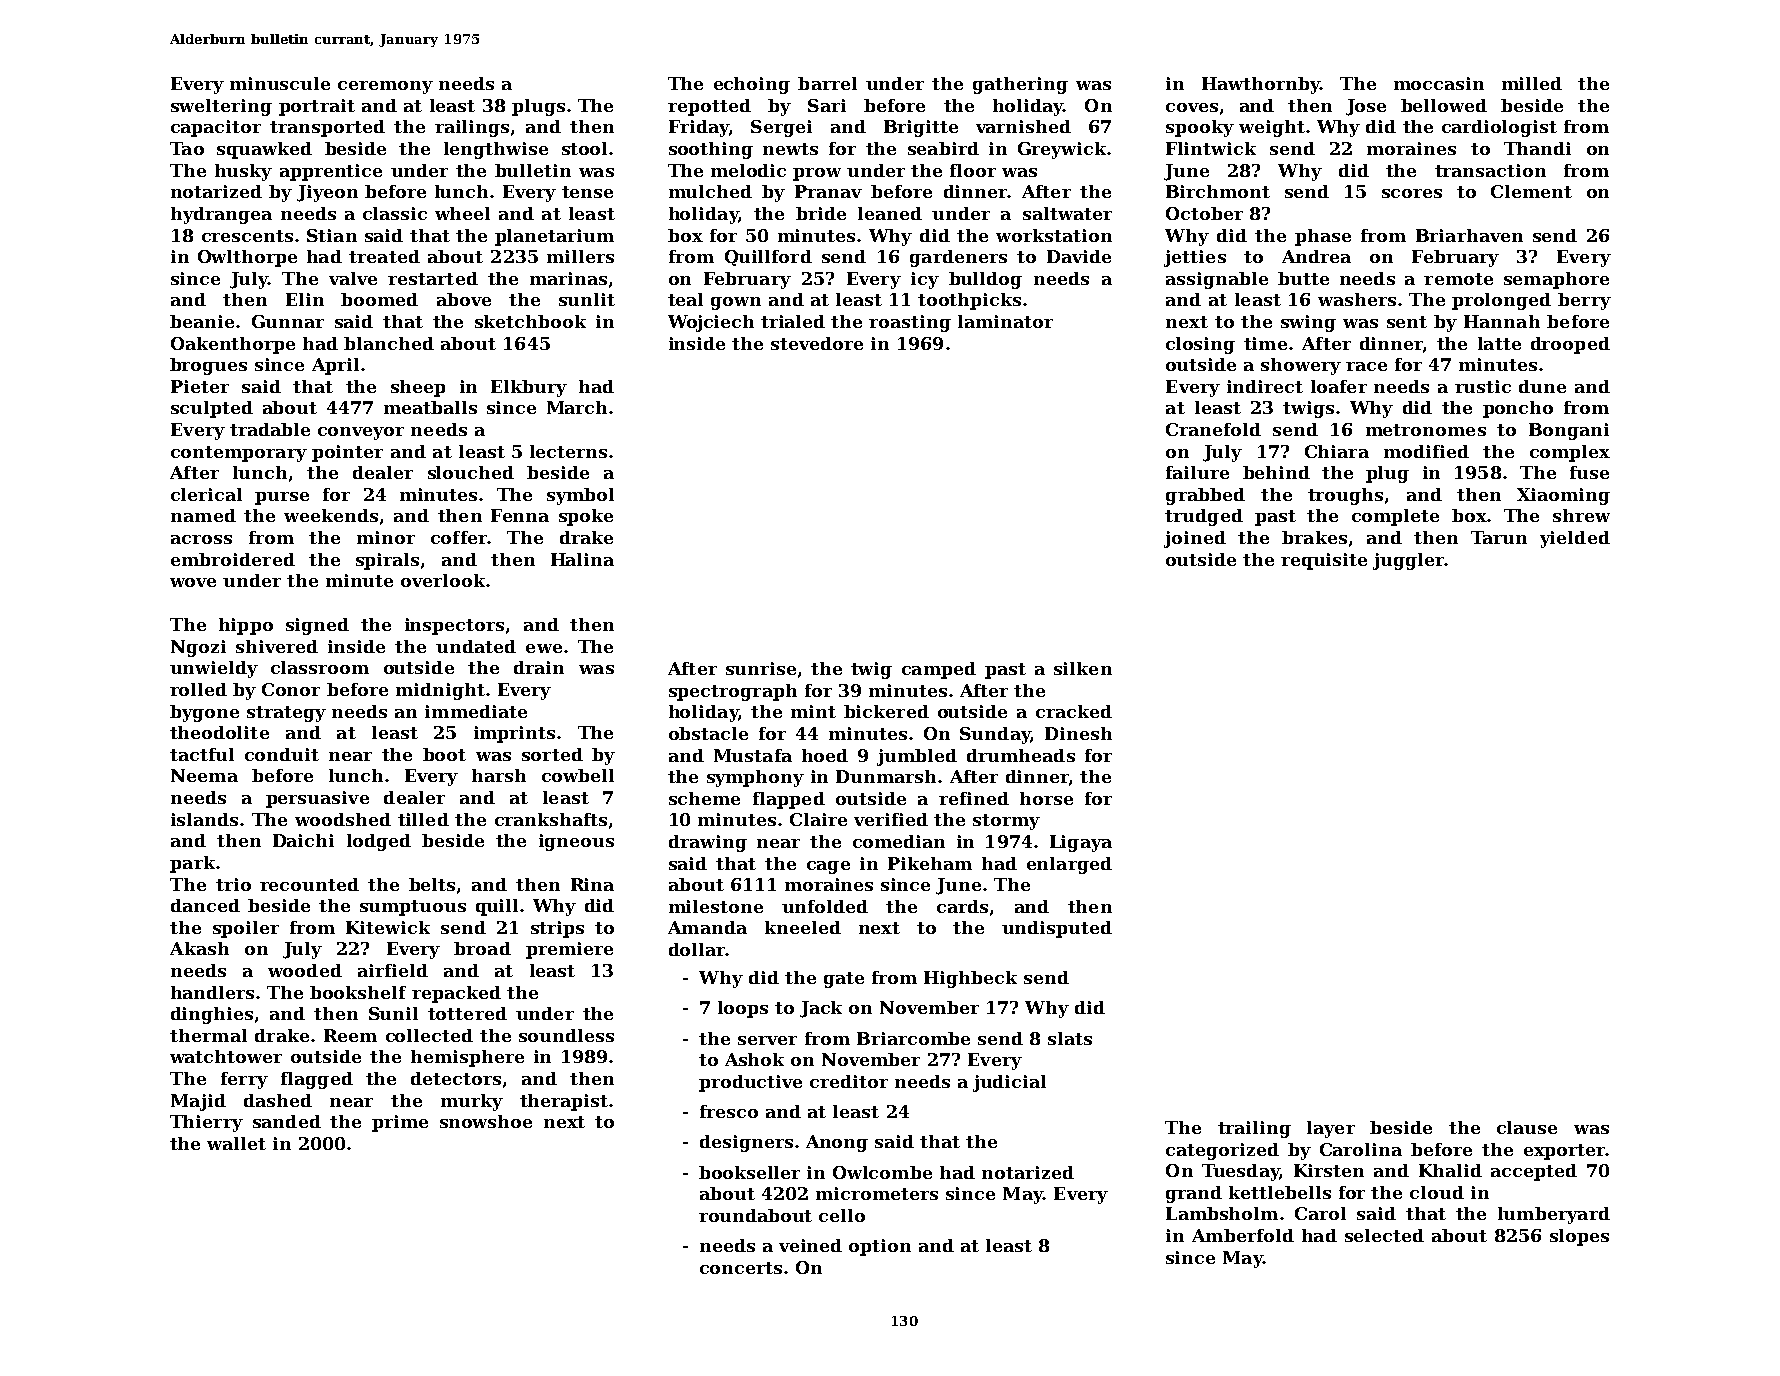 Image resolution: width=1780 pixels, height=1376 pixels. What do you see at coordinates (810, 1245) in the document?
I see `veined` at bounding box center [810, 1245].
